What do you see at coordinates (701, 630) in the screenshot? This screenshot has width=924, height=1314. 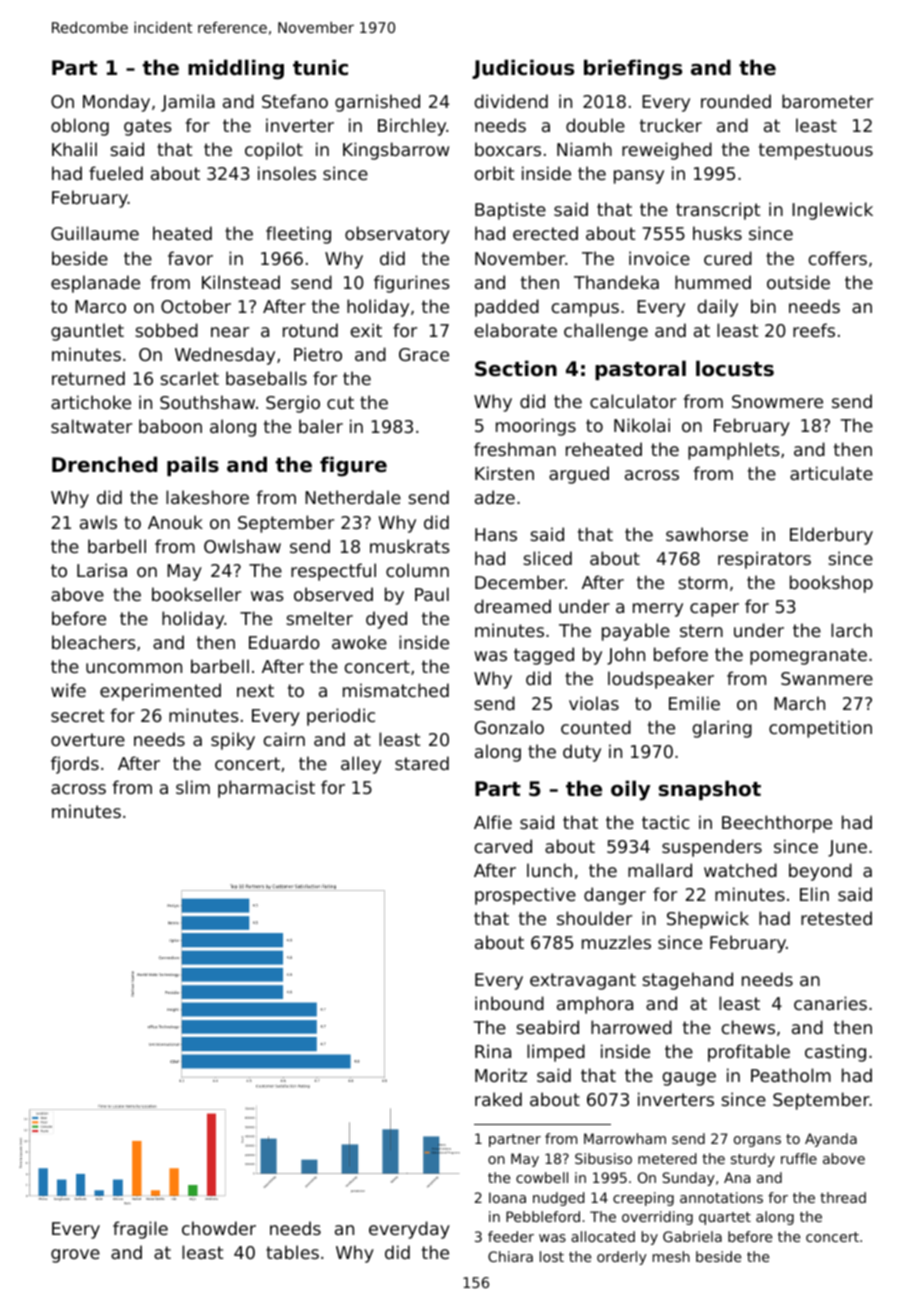 I see `stern` at bounding box center [701, 630].
